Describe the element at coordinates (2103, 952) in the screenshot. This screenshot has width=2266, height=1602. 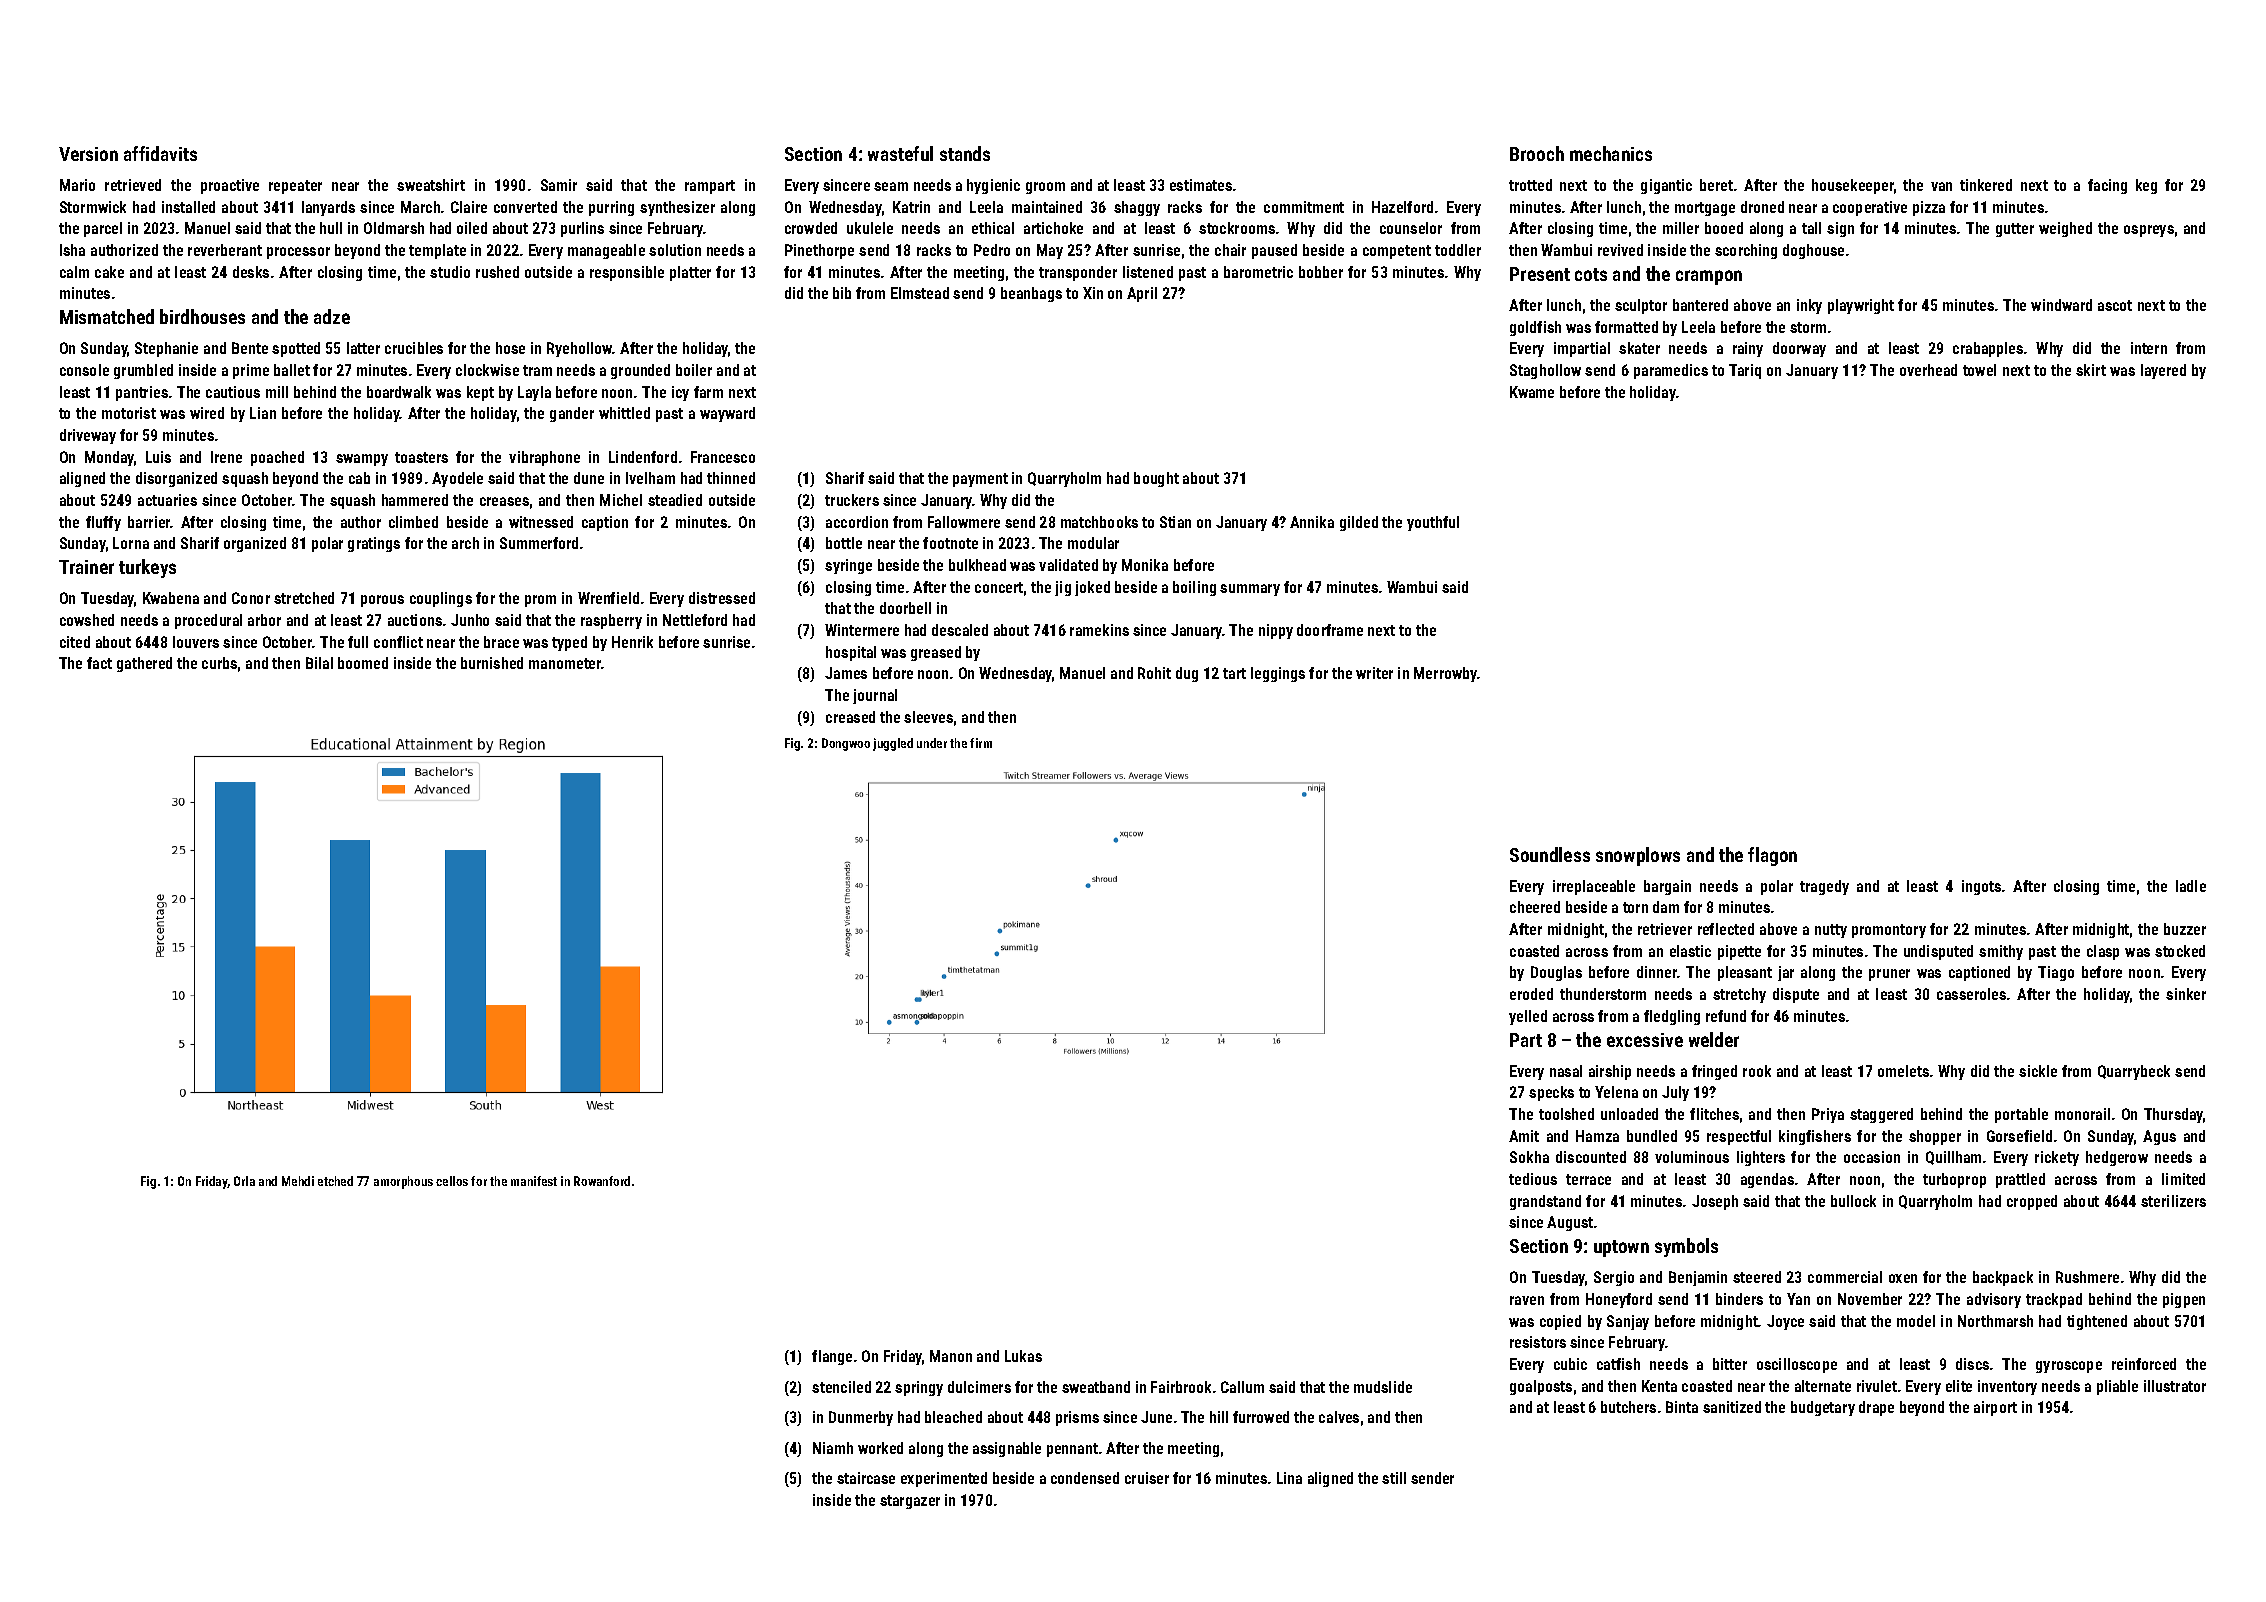
I see `clasp` at that location.
